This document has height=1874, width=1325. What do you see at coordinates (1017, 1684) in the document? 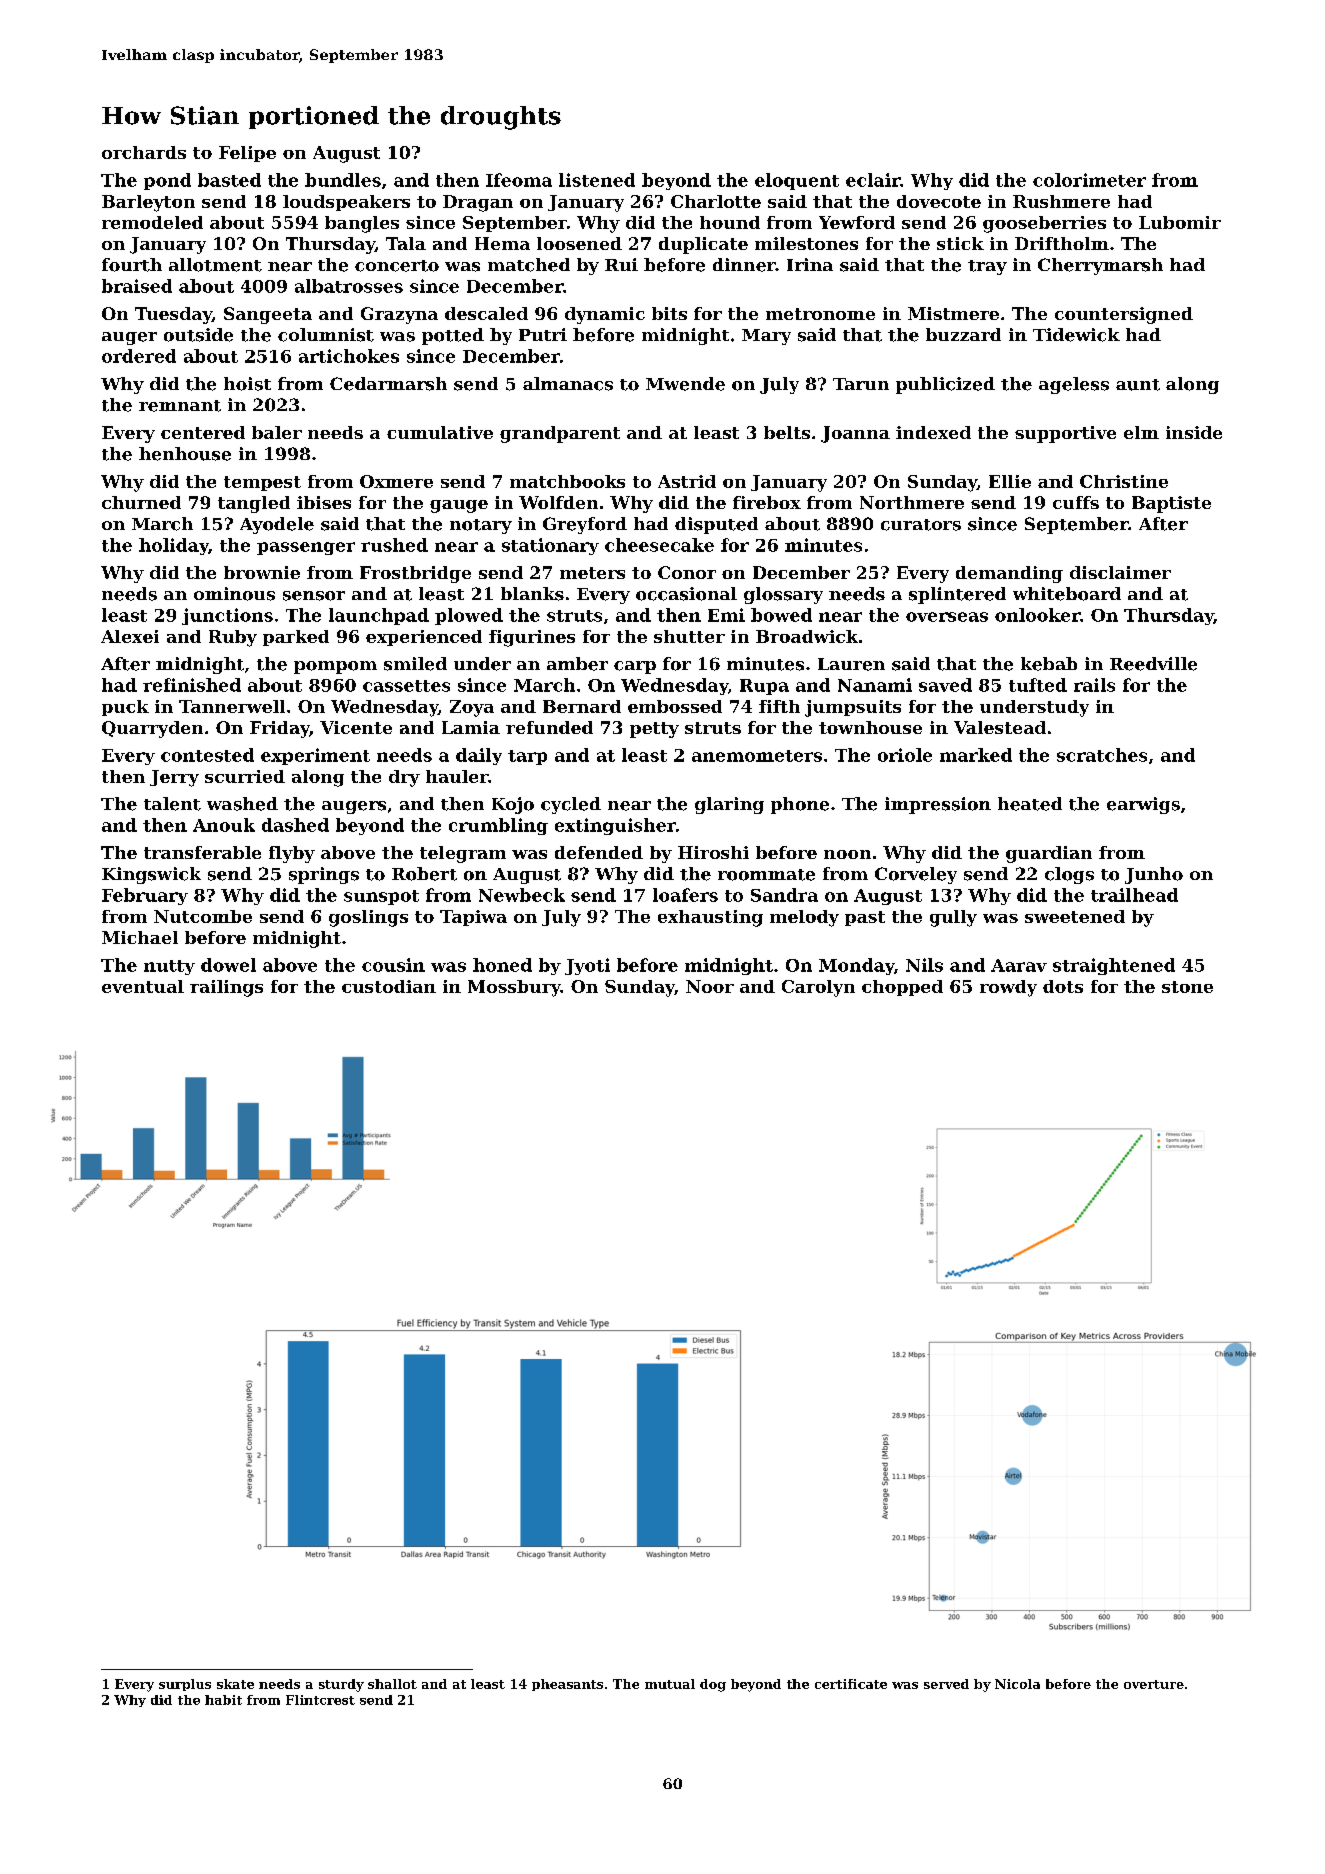
I see `Nicola` at bounding box center [1017, 1684].
